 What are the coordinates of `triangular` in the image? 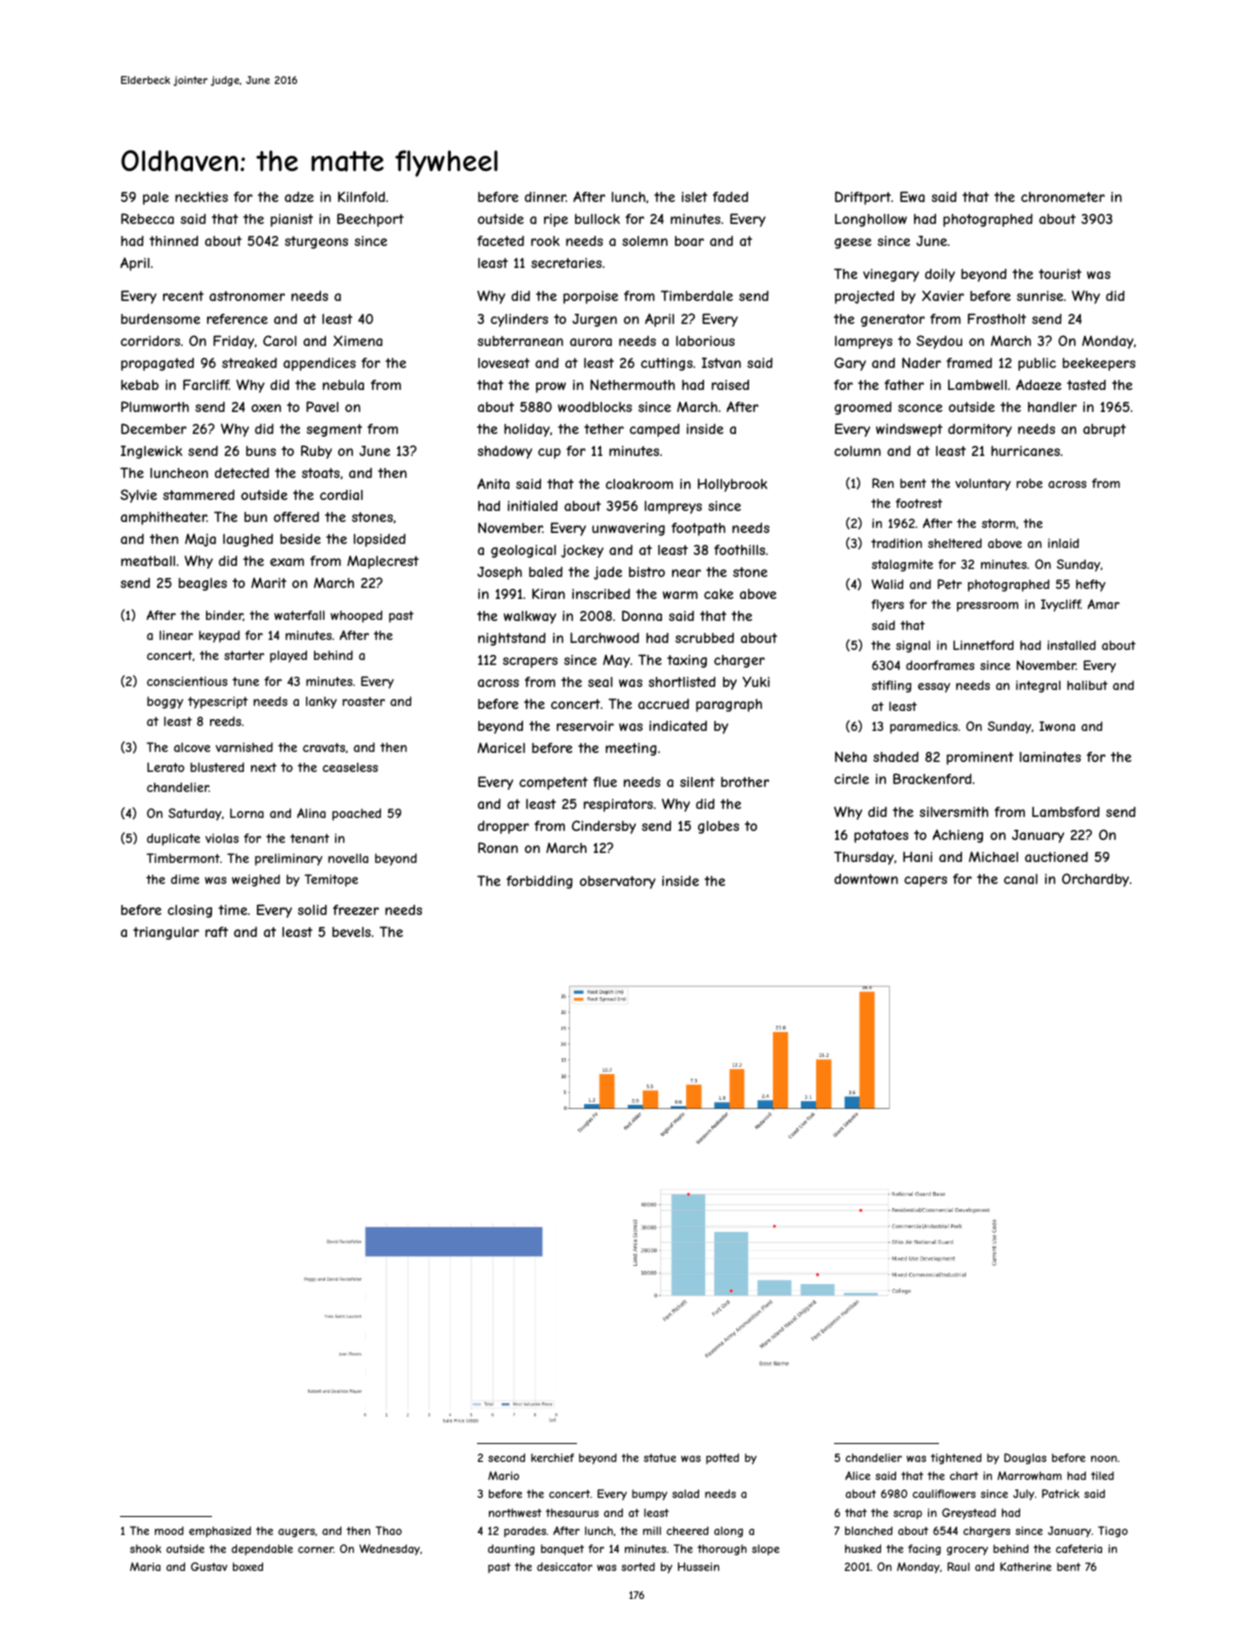 It's located at (166, 933).
